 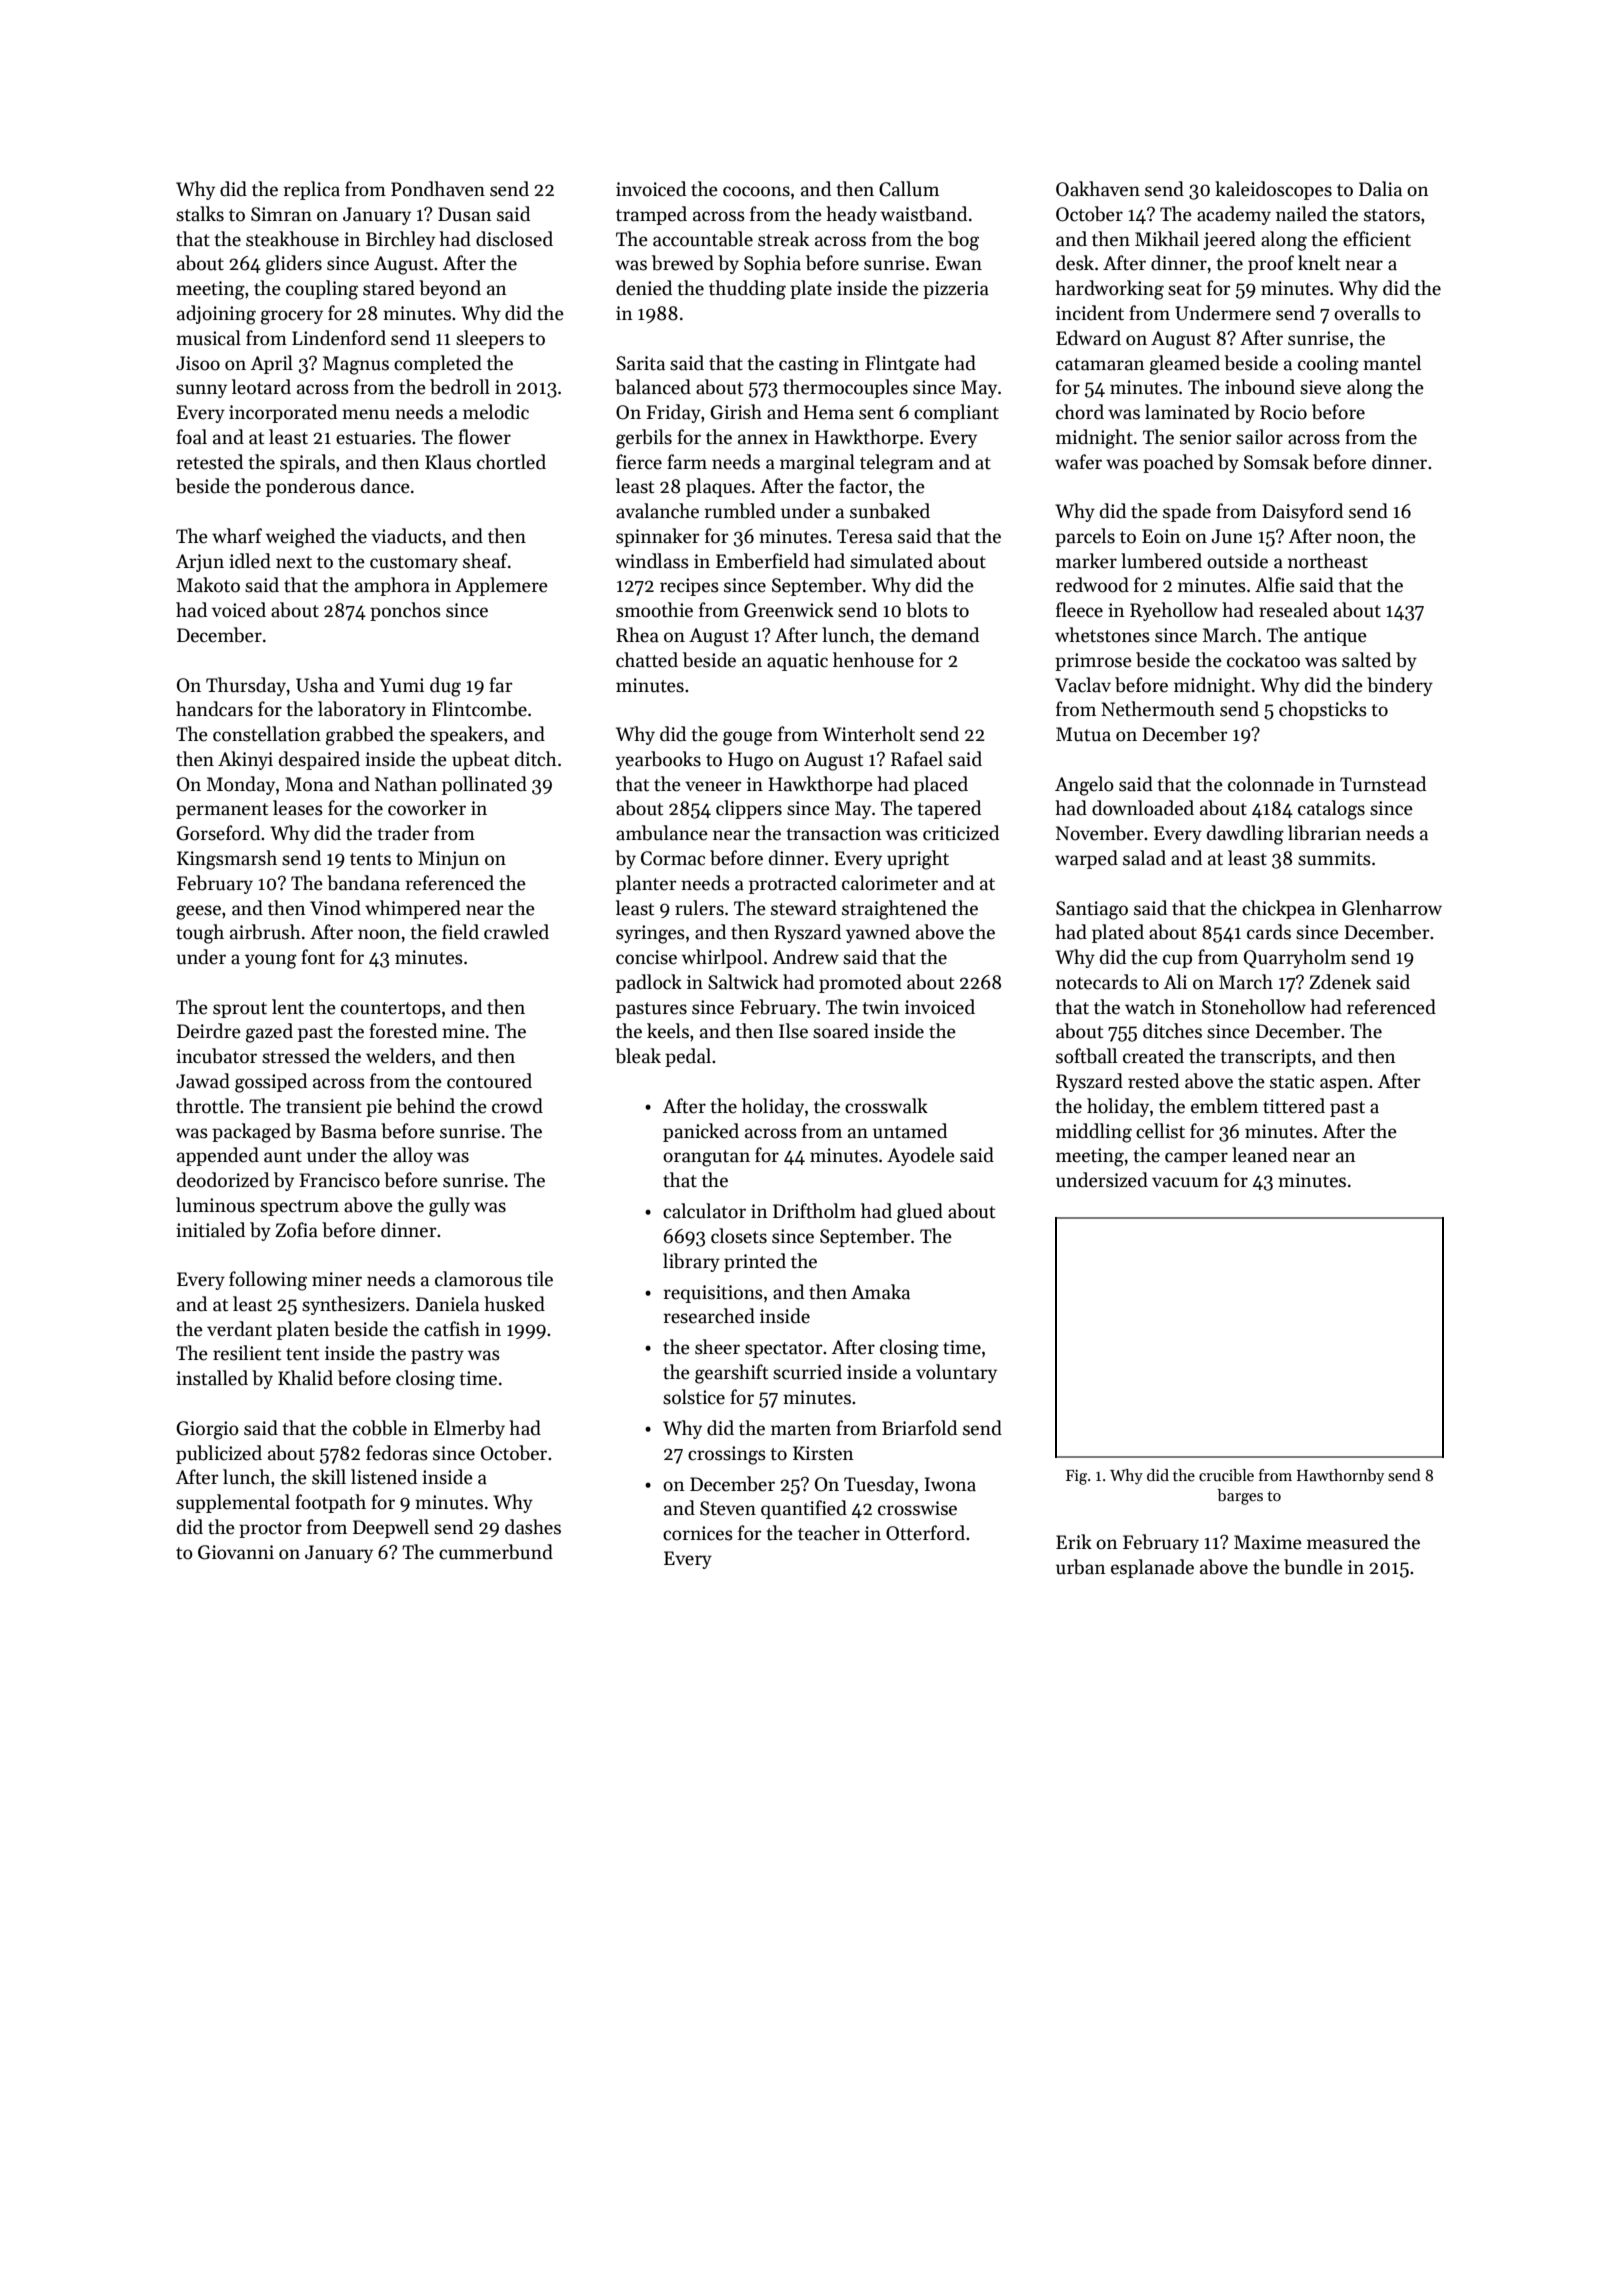 I want to click on stators, so click(x=1392, y=215).
